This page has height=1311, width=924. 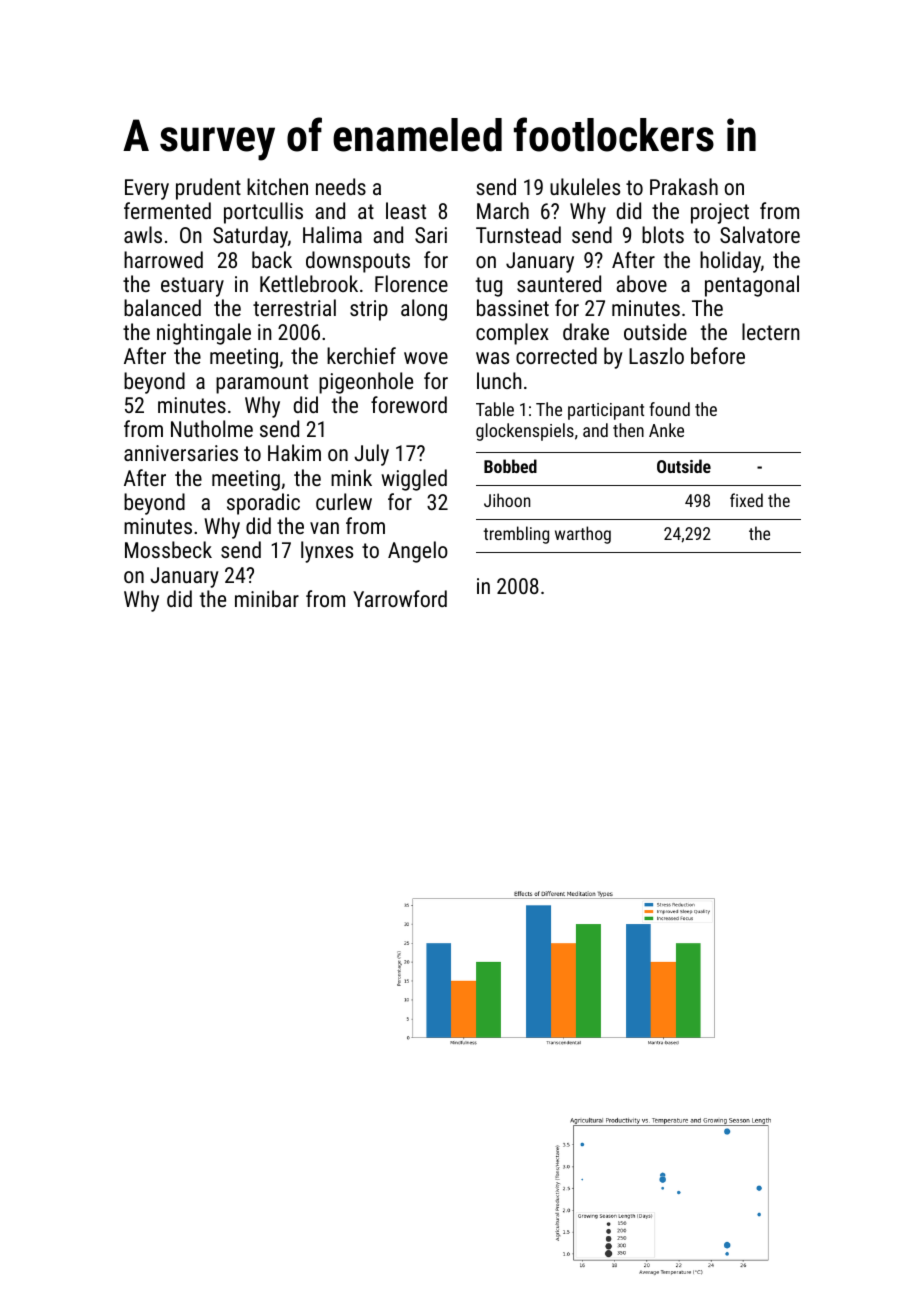 I want to click on foreword, so click(x=409, y=404).
